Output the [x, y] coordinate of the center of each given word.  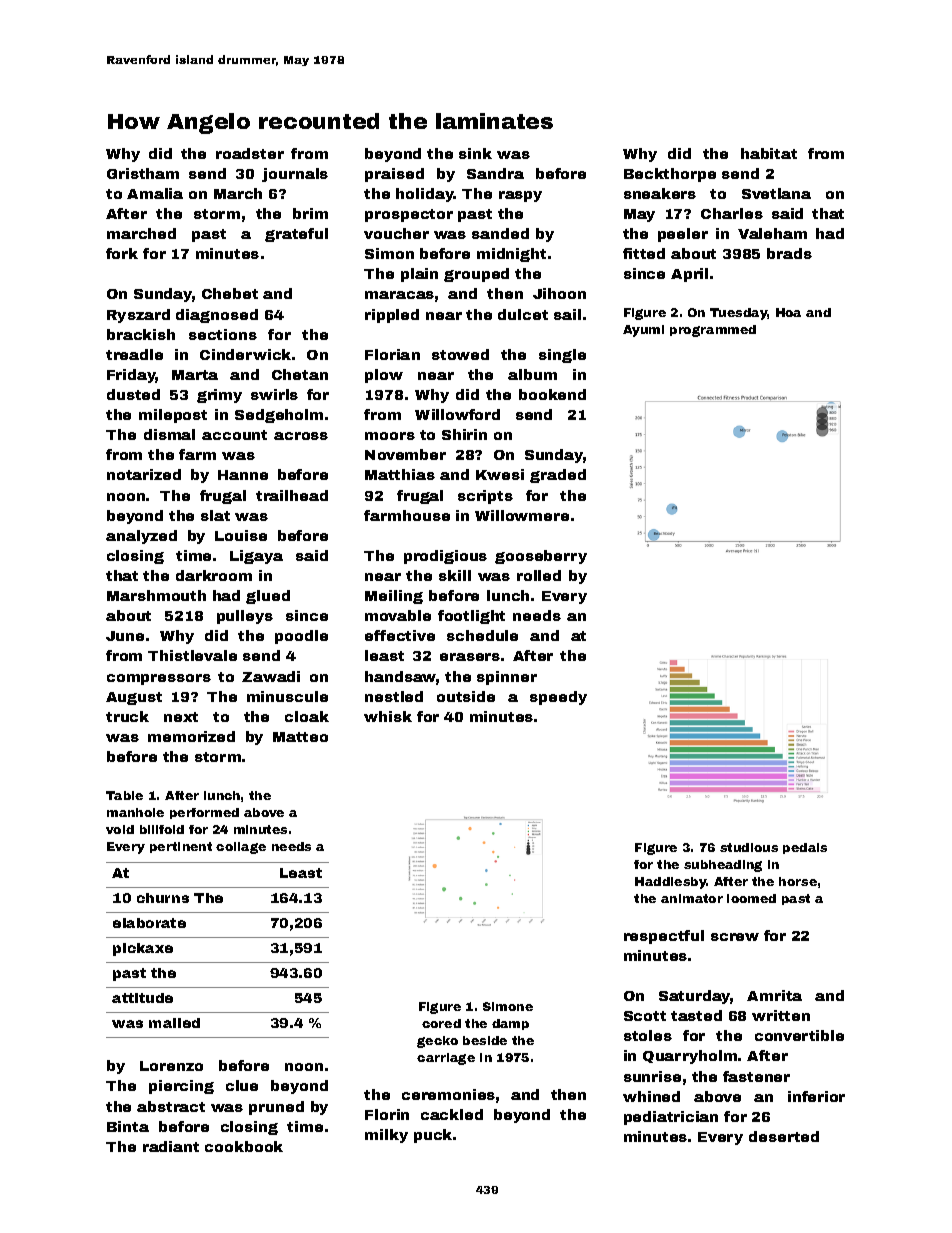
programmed [713, 331]
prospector [409, 215]
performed [204, 813]
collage [241, 848]
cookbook [244, 1146]
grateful [296, 235]
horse [798, 881]
